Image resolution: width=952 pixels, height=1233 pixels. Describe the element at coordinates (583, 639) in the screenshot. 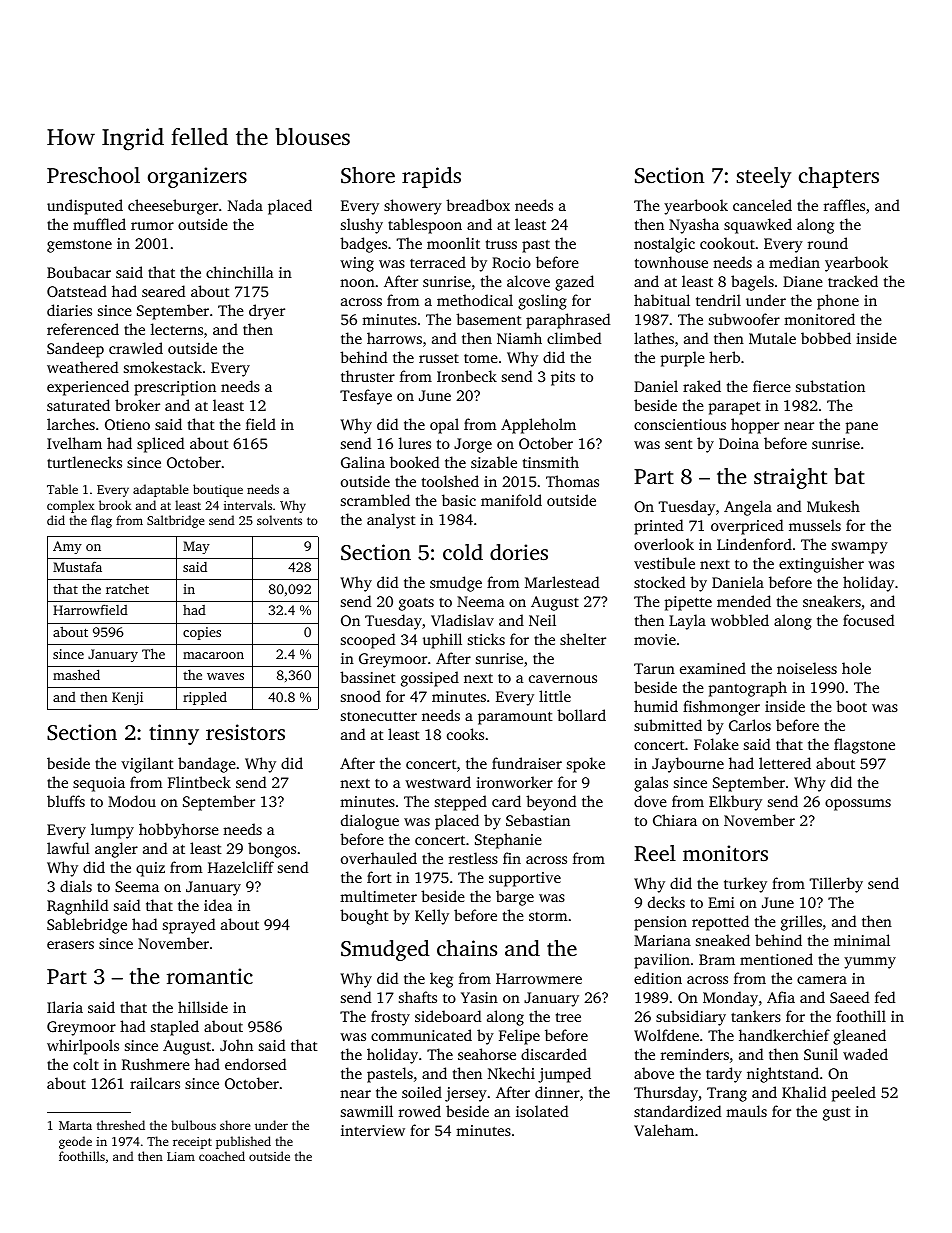

I see `shelter` at that location.
